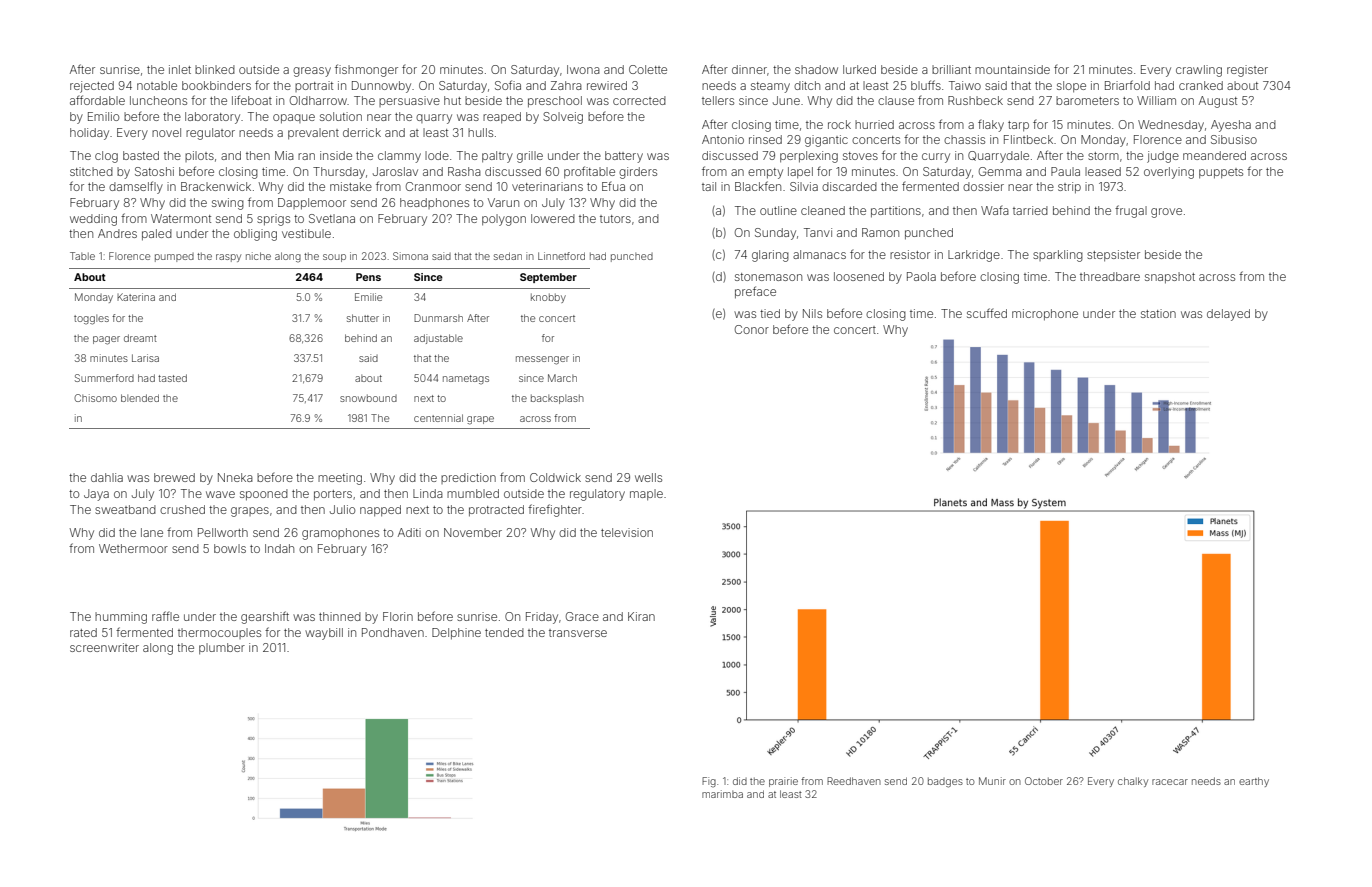 This screenshot has width=1372, height=887. Describe the element at coordinates (557, 399) in the screenshot. I see `backsplash` at that location.
